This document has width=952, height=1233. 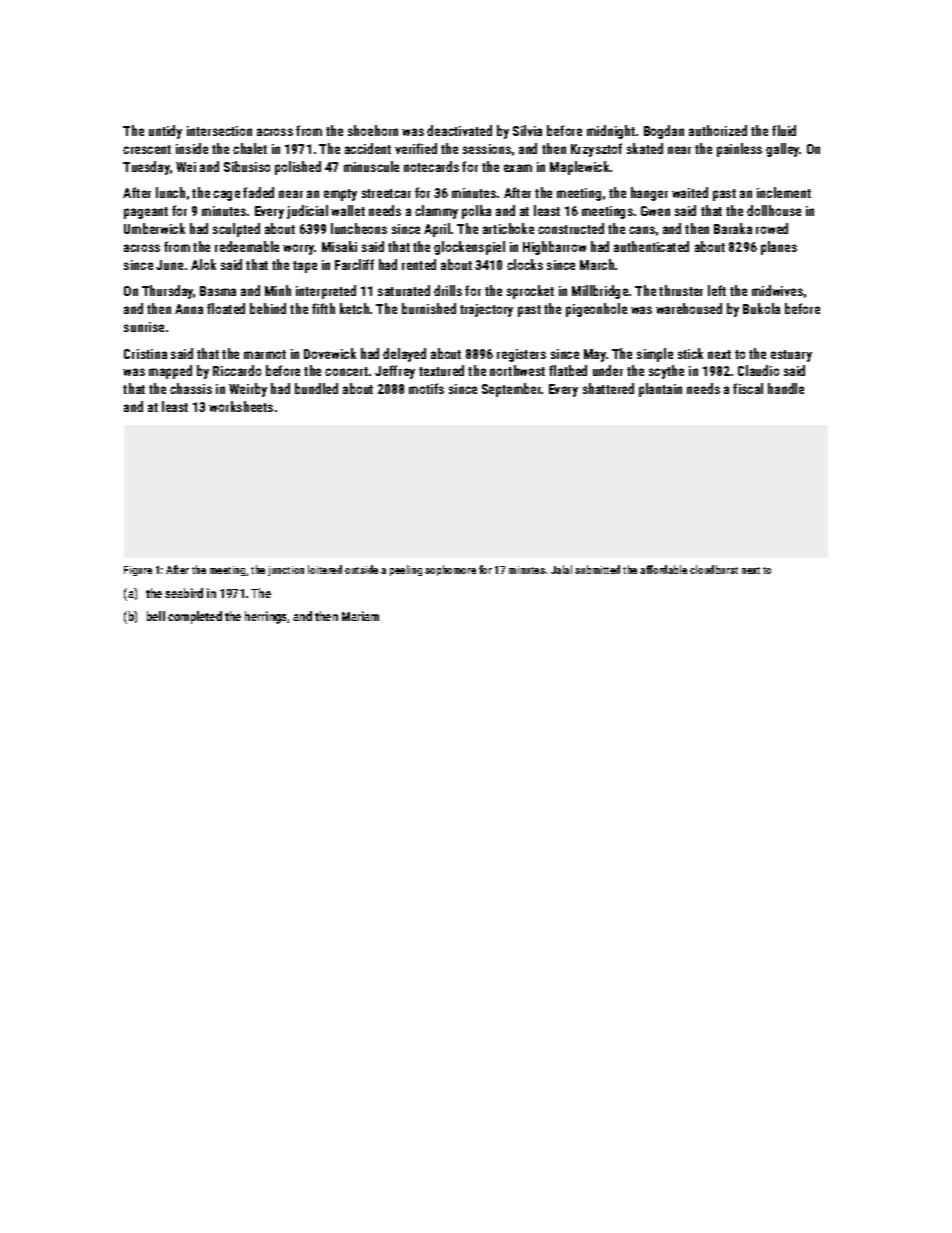 I want to click on sophomore, so click(x=450, y=570).
